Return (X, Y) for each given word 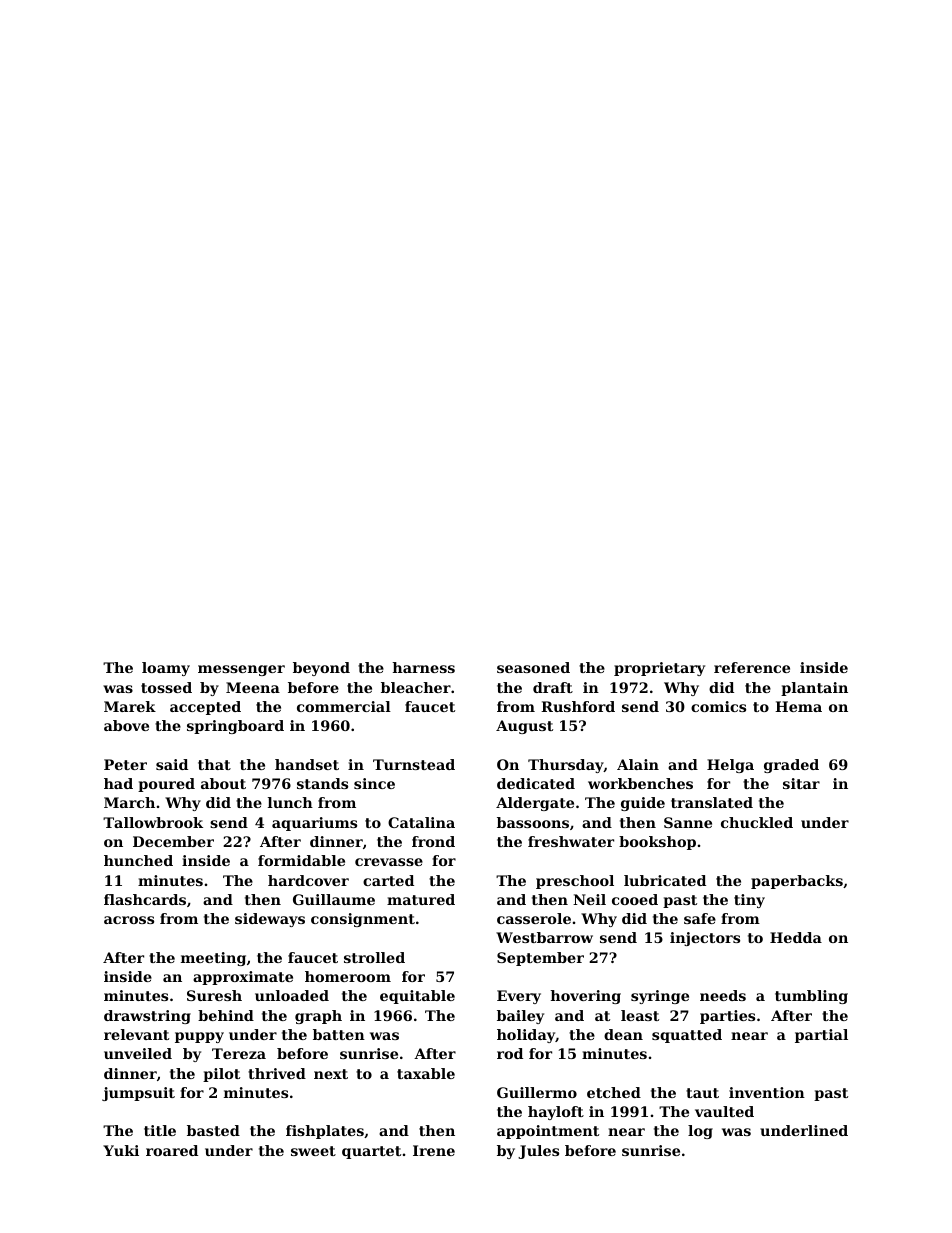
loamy (166, 669)
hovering (585, 997)
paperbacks (797, 882)
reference (752, 667)
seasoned (533, 667)
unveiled (138, 1053)
